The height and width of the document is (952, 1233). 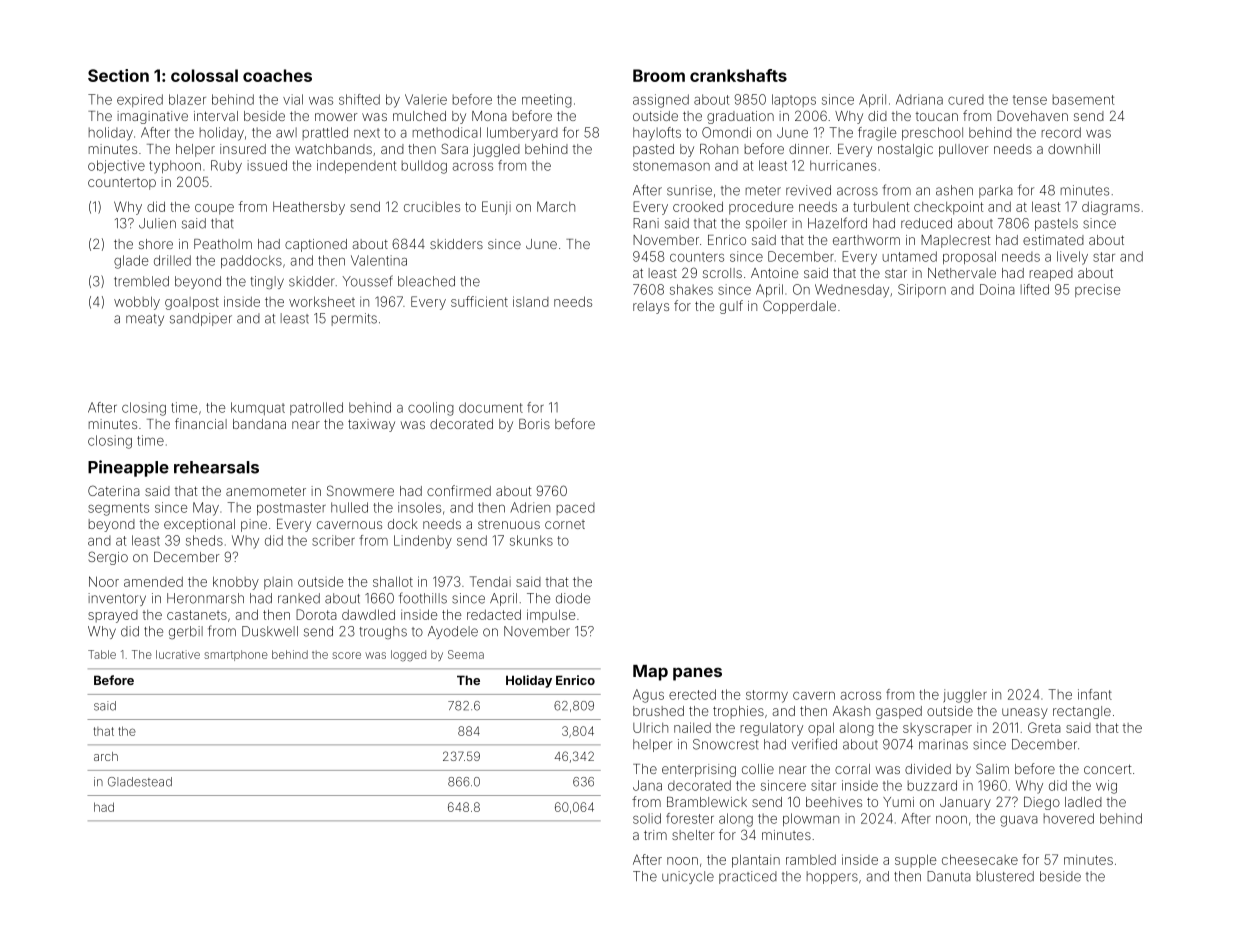 What do you see at coordinates (118, 509) in the document?
I see `segments` at bounding box center [118, 509].
